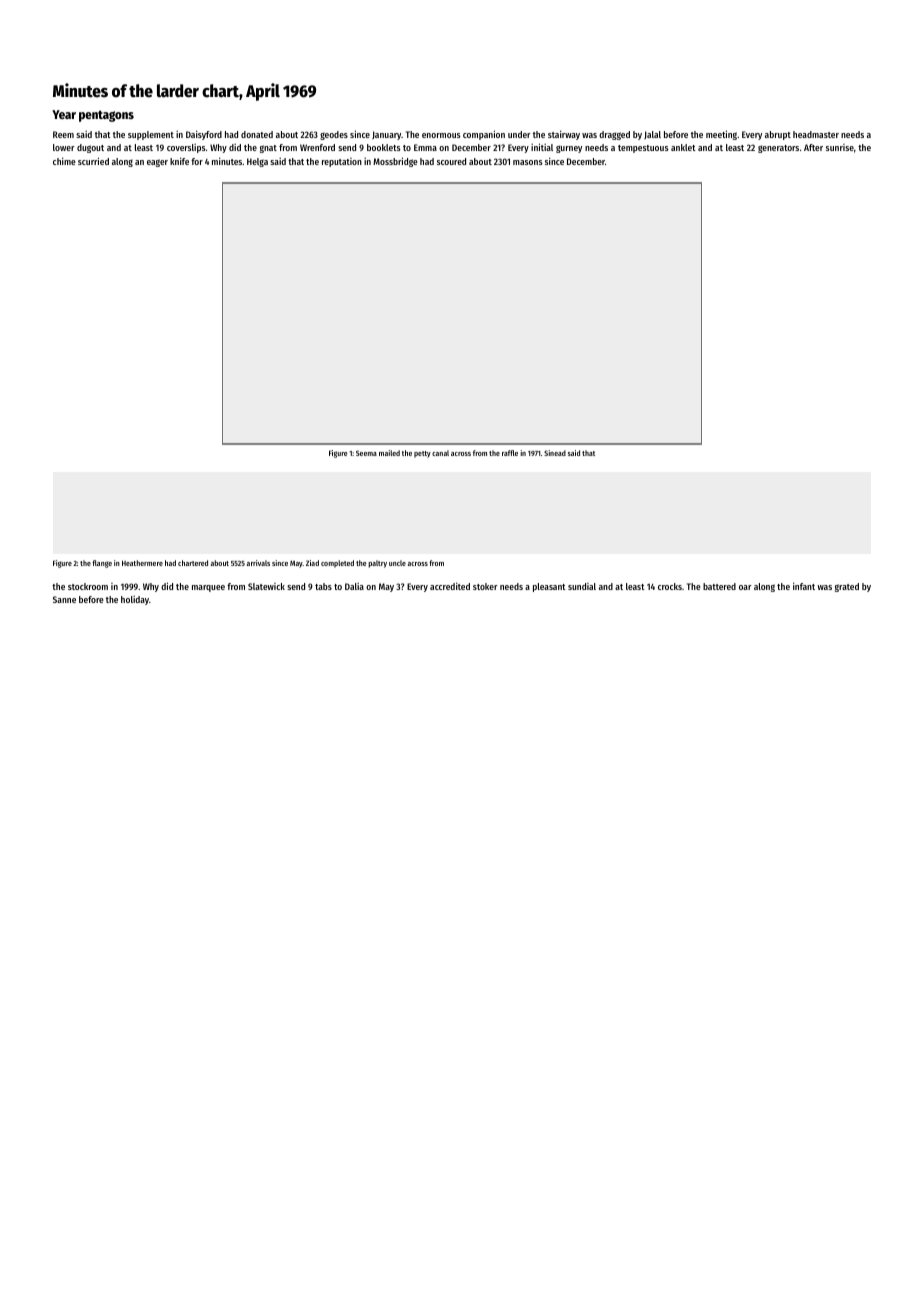  What do you see at coordinates (484, 135) in the screenshot?
I see `companion` at bounding box center [484, 135].
